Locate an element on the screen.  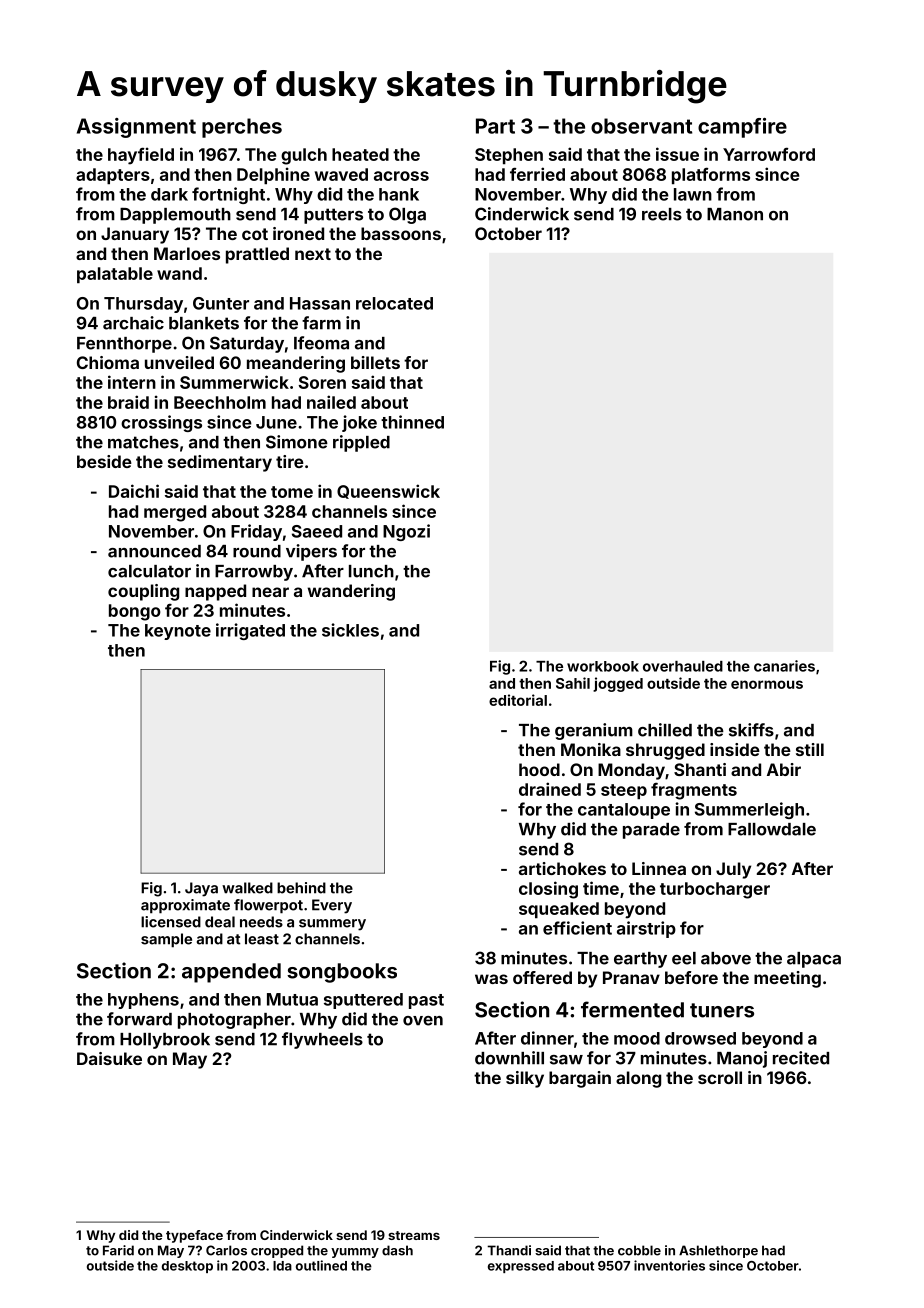
dash is located at coordinates (397, 1250).
